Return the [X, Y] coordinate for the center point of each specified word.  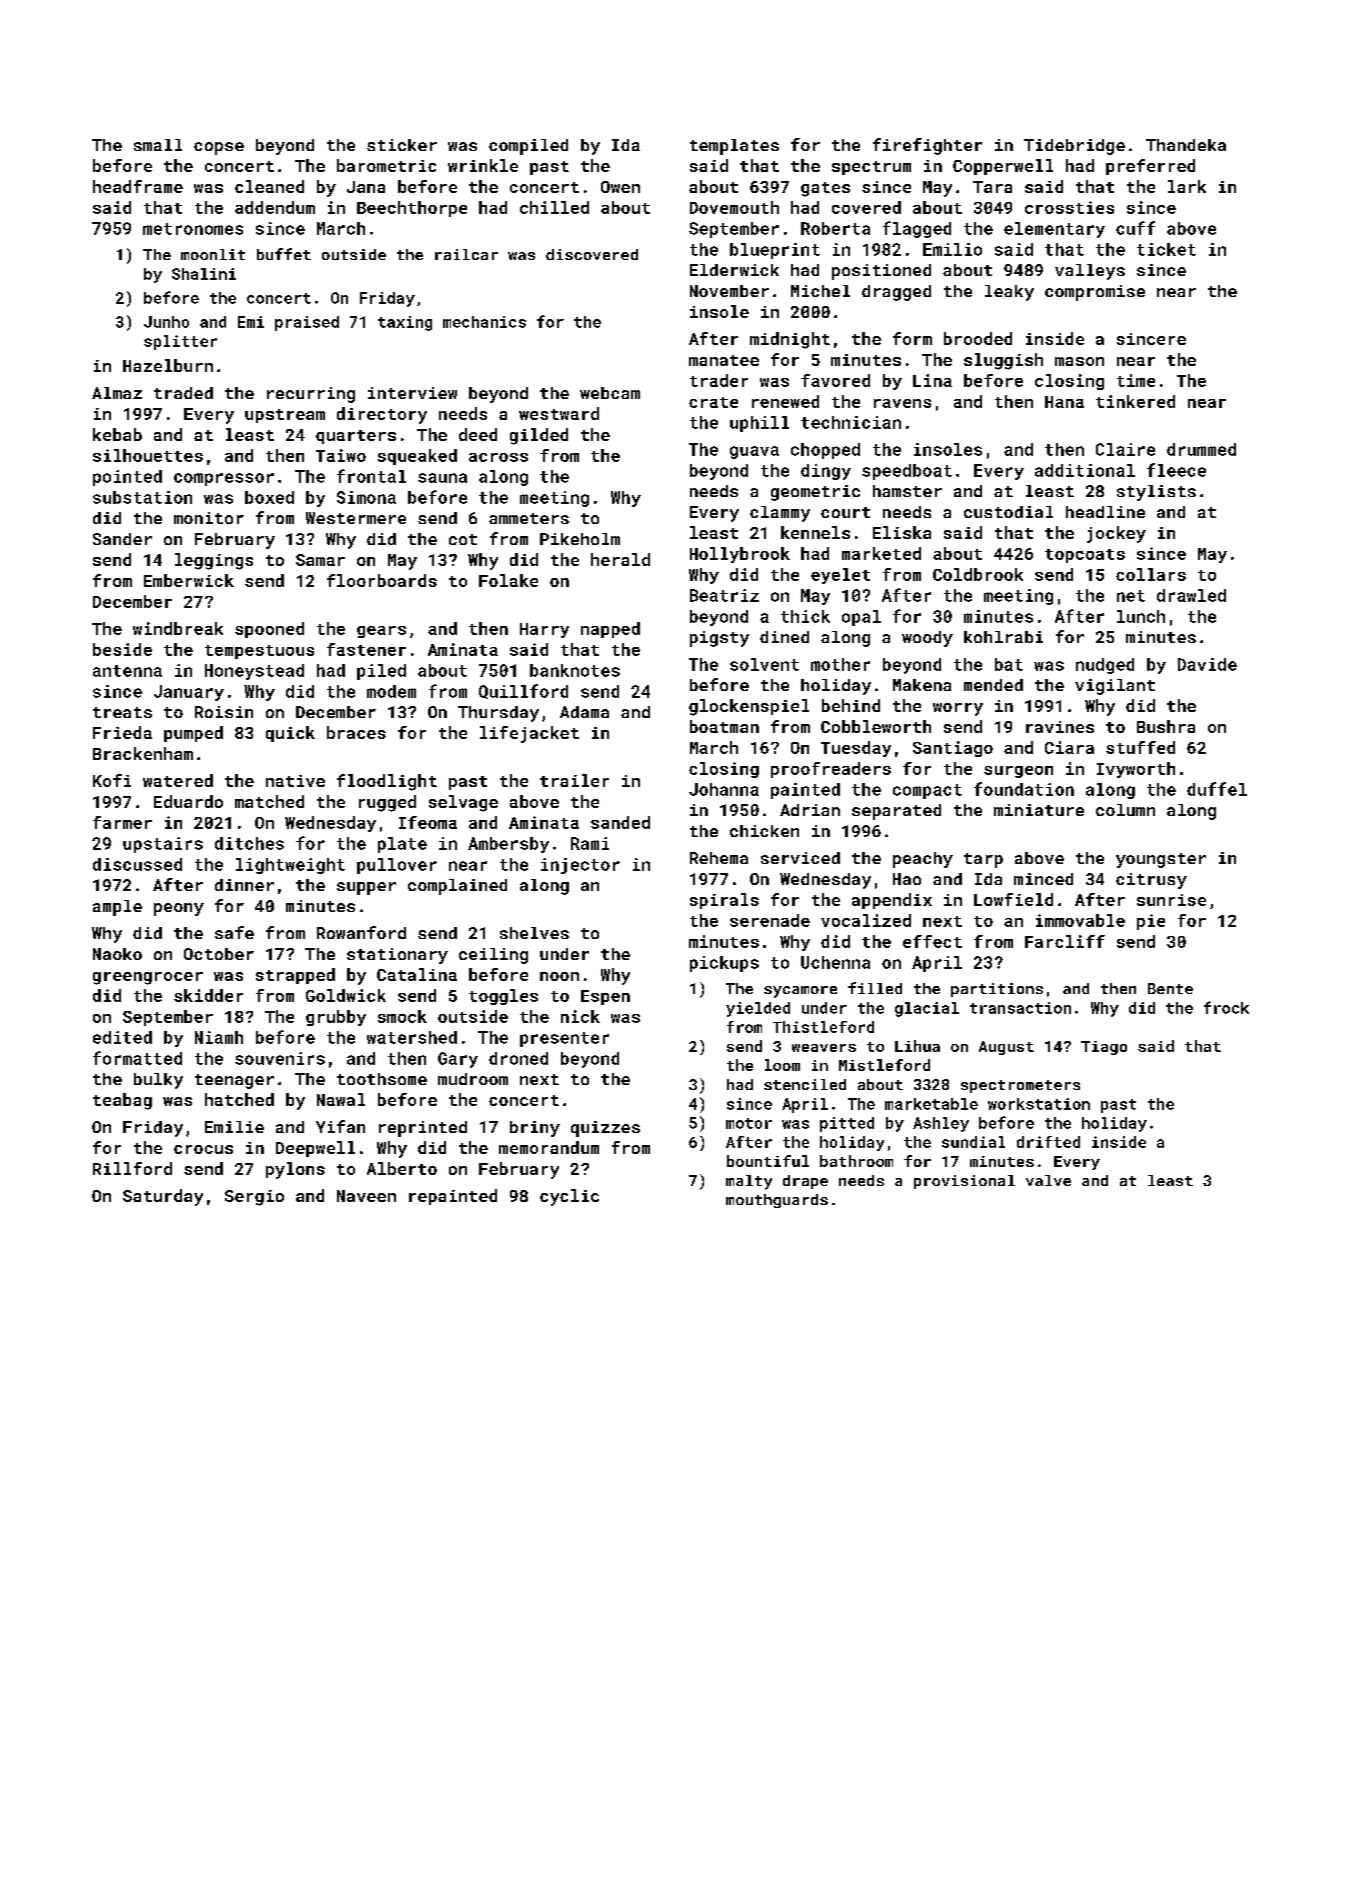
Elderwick [734, 270]
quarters [356, 437]
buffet [284, 254]
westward [559, 413]
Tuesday [856, 749]
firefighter [927, 146]
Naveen [366, 1196]
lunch [1141, 616]
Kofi [112, 780]
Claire [1125, 449]
